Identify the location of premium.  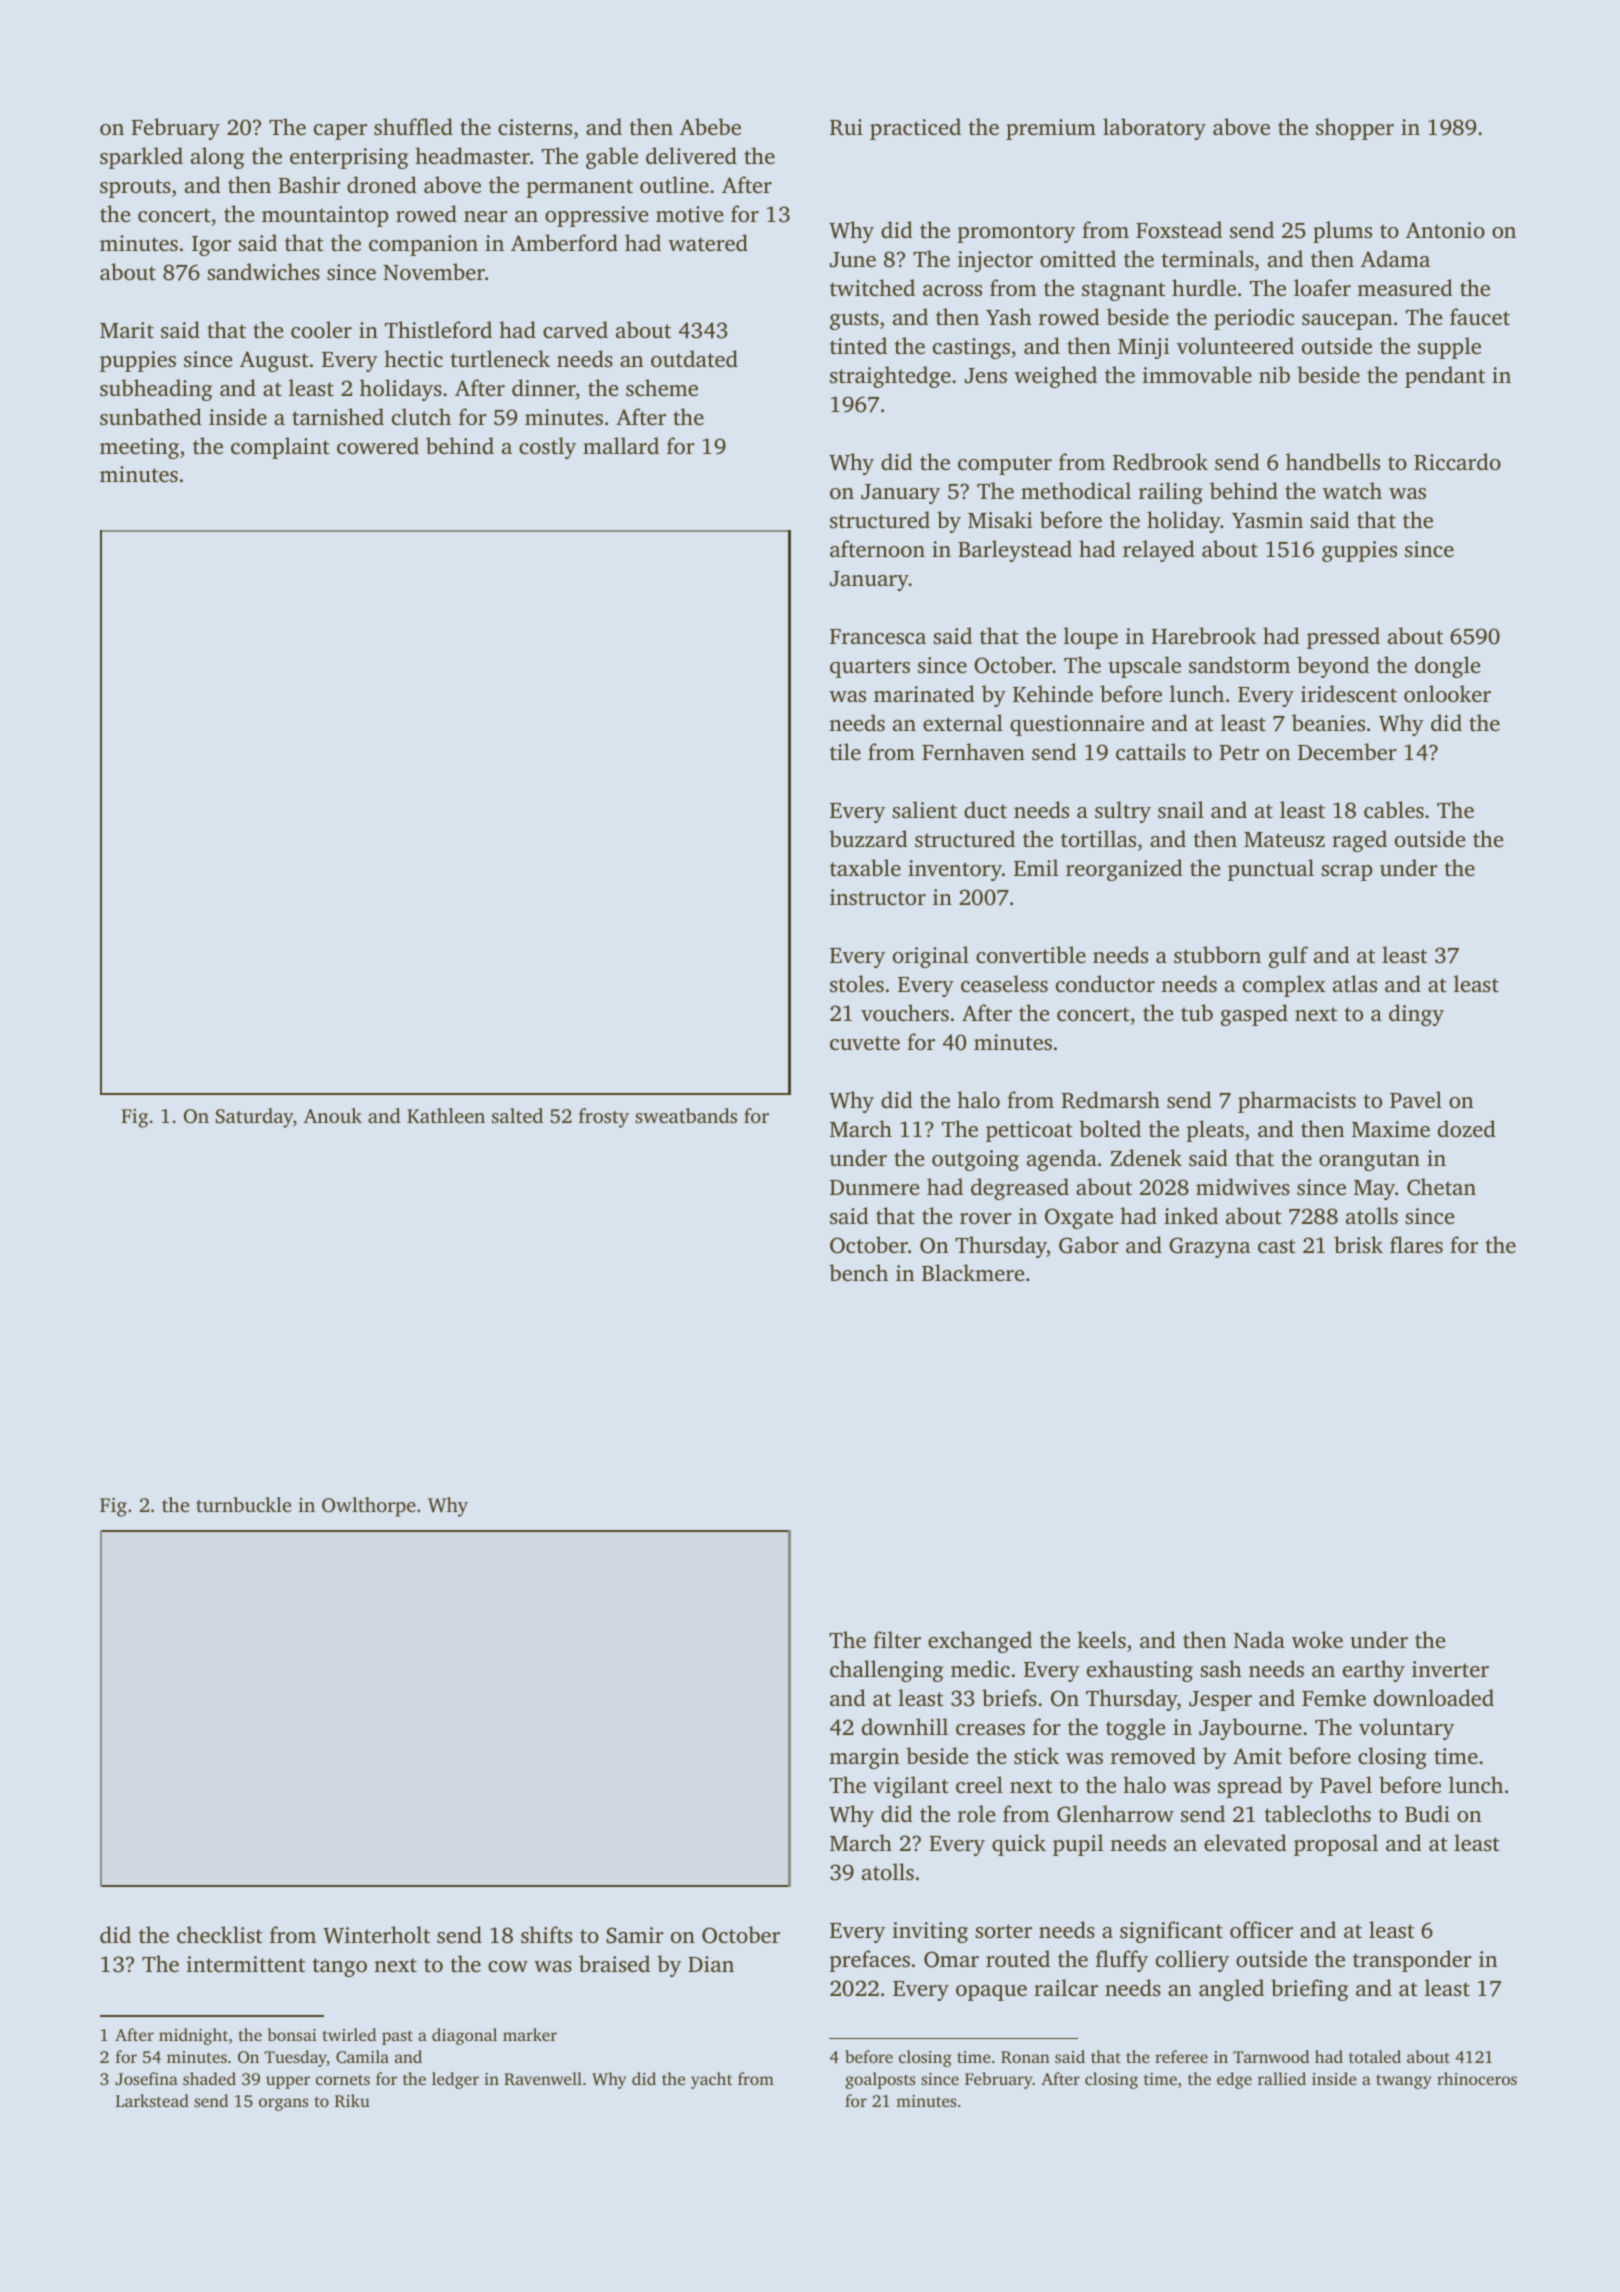
(1051, 129).
